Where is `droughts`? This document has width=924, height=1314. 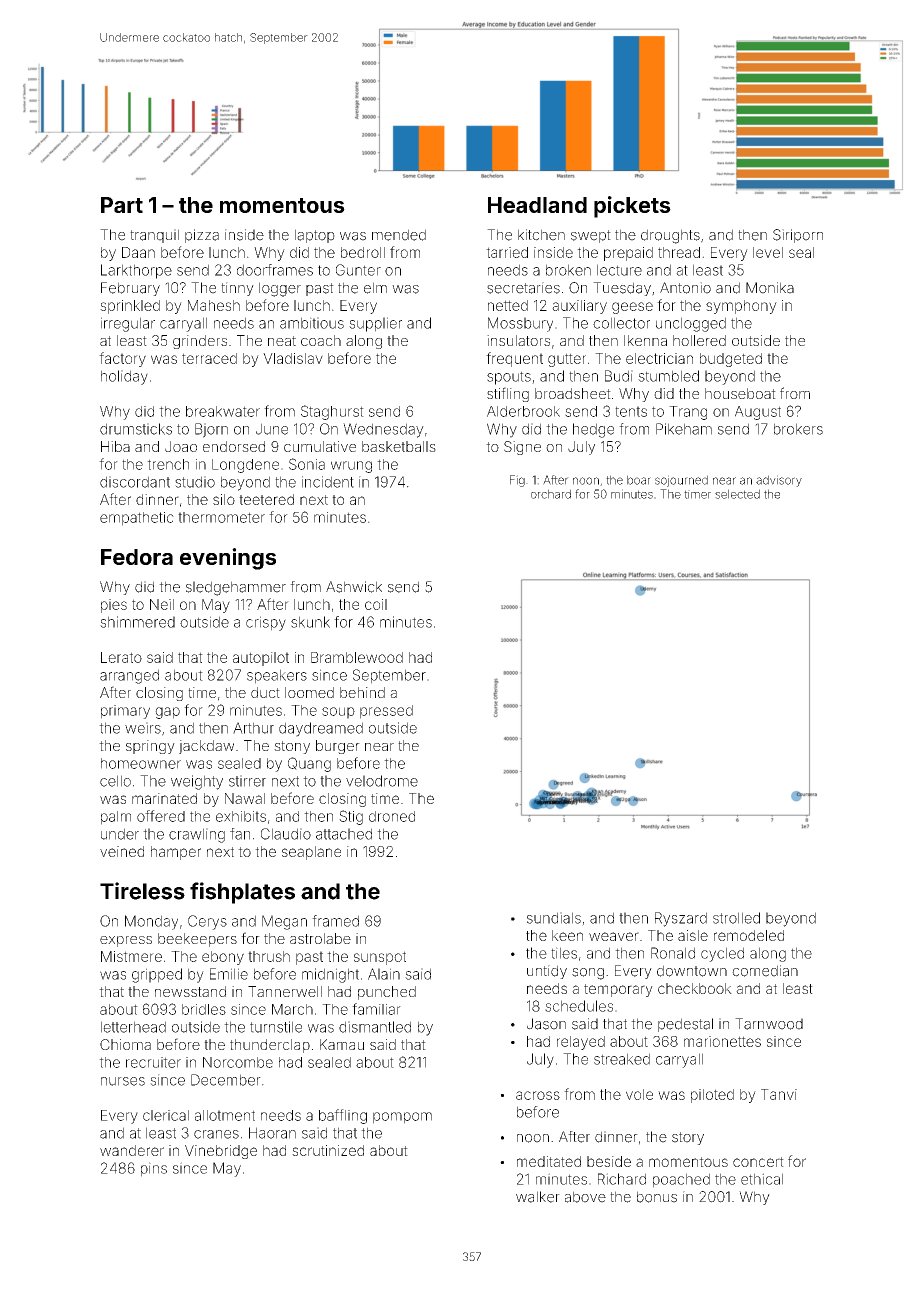 droughts is located at coordinates (670, 236).
